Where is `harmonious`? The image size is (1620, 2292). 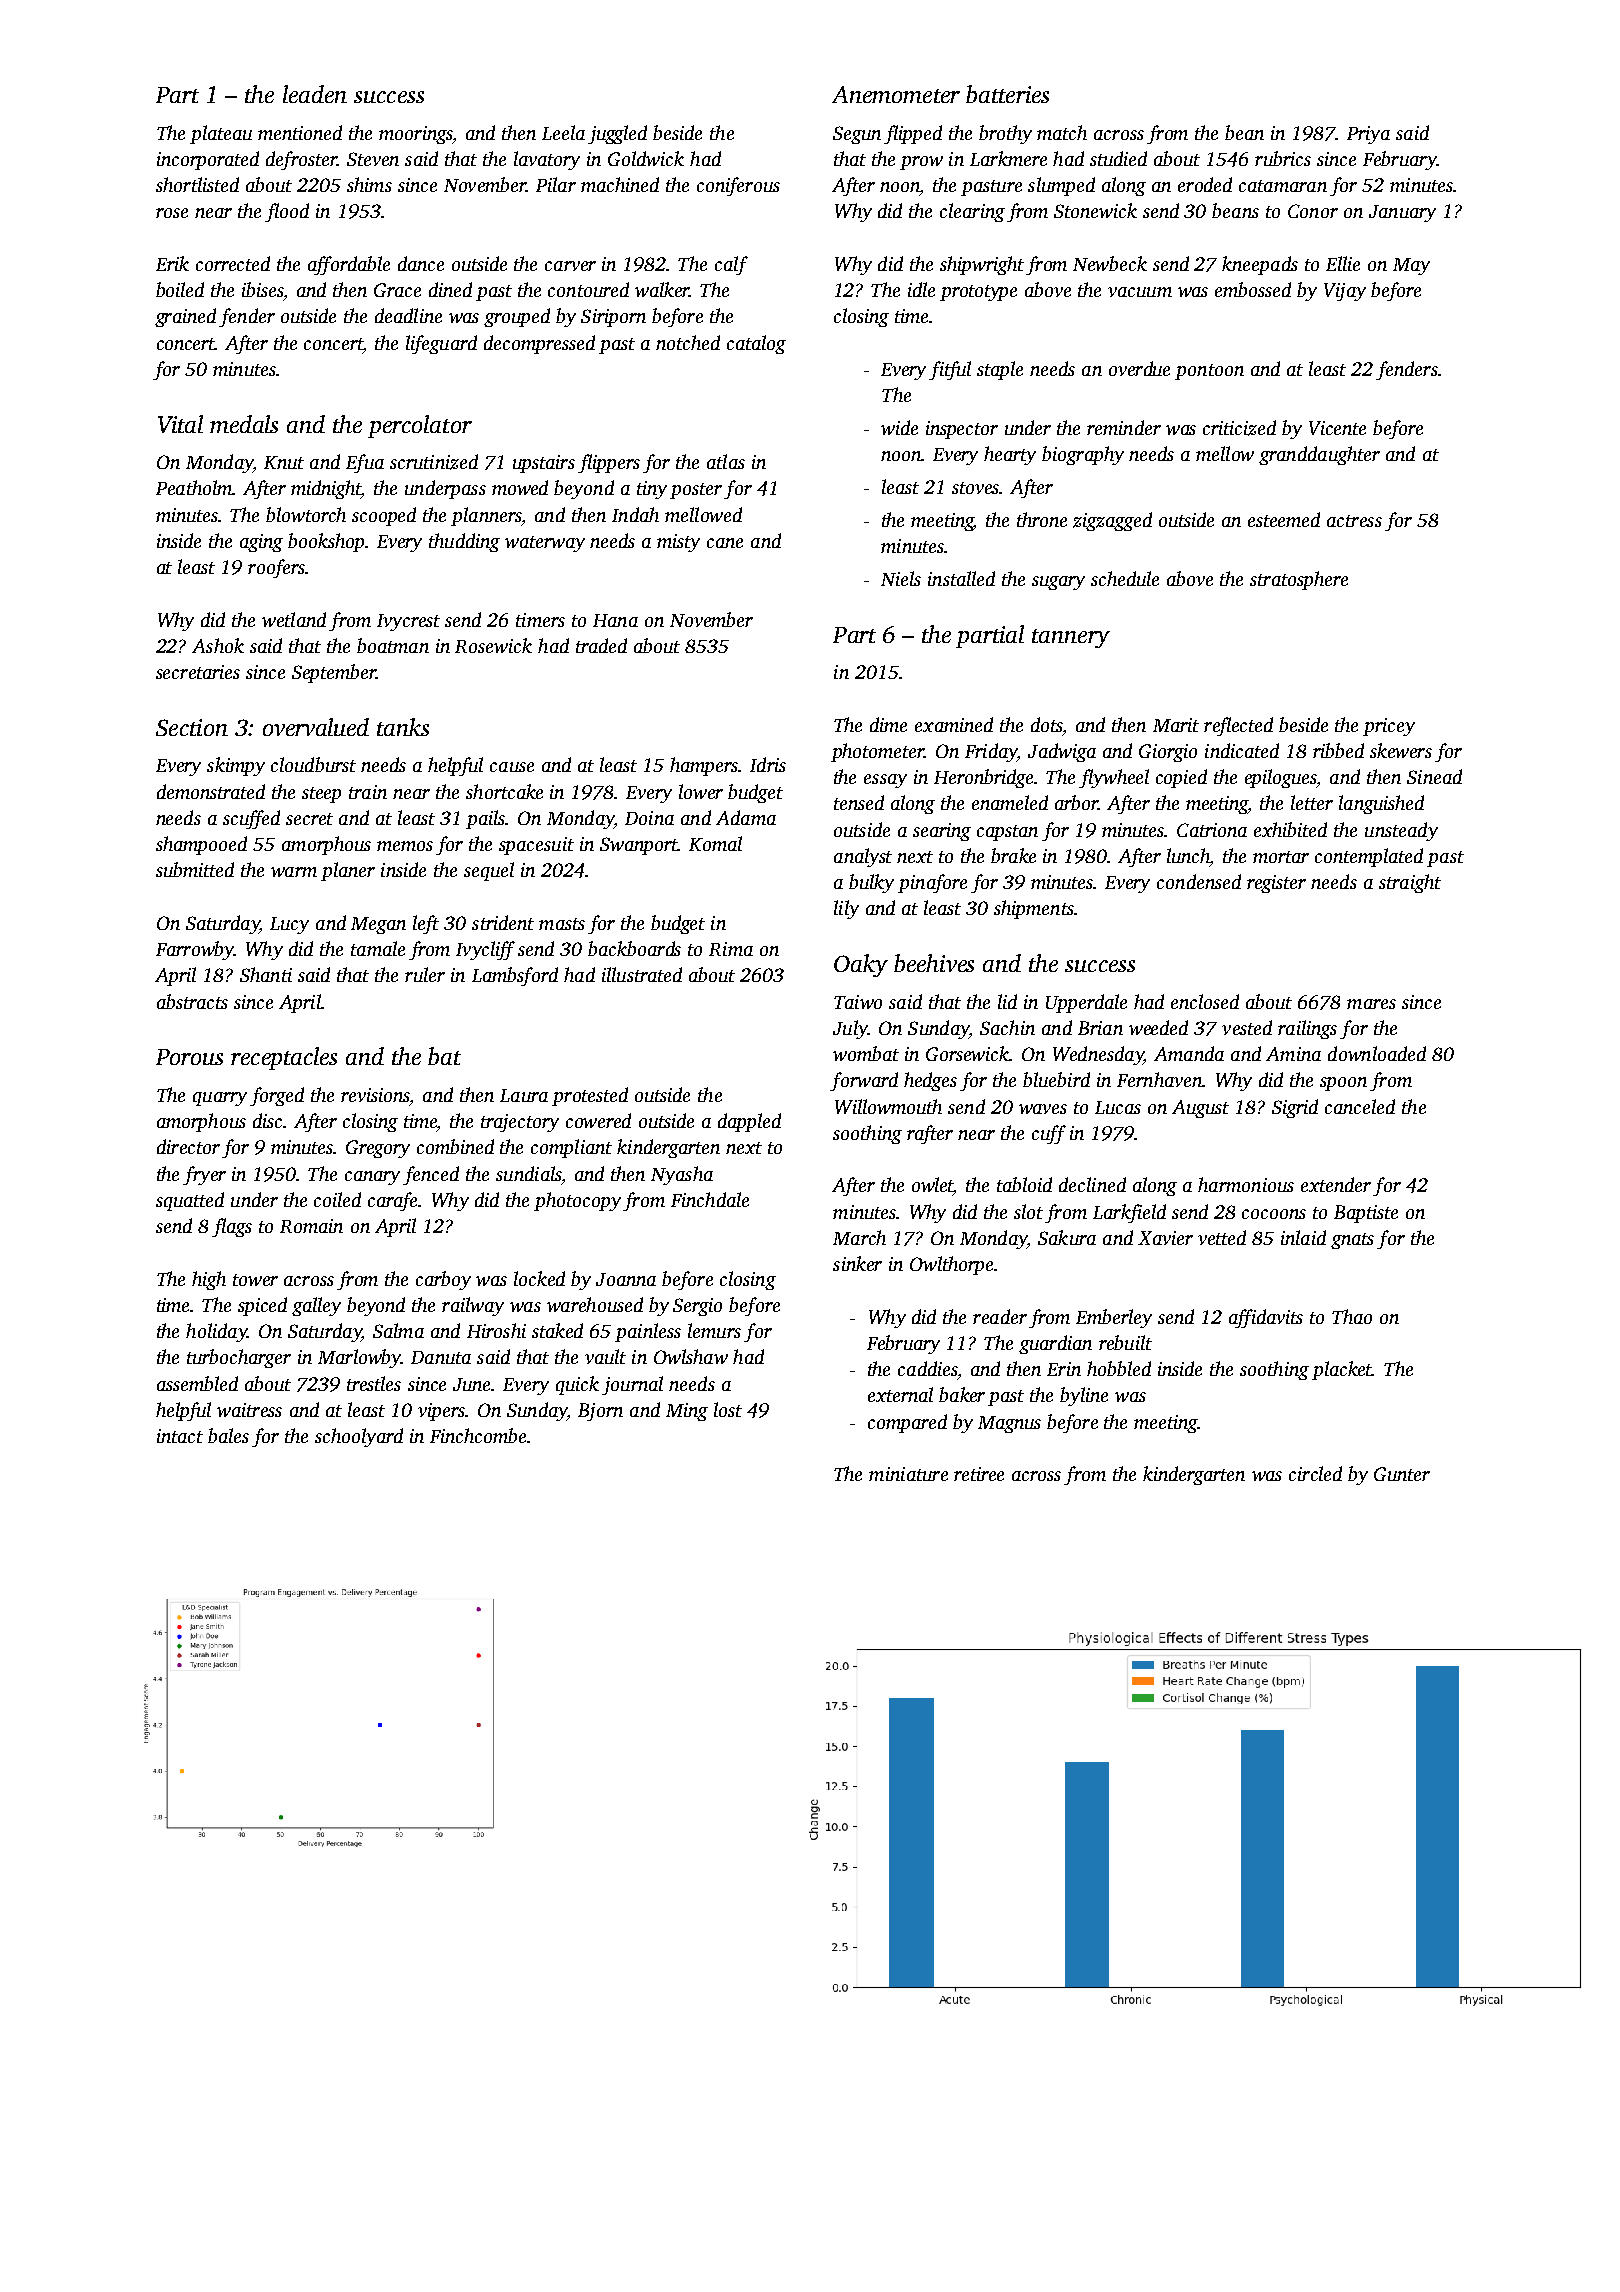 harmonious is located at coordinates (1246, 1184).
